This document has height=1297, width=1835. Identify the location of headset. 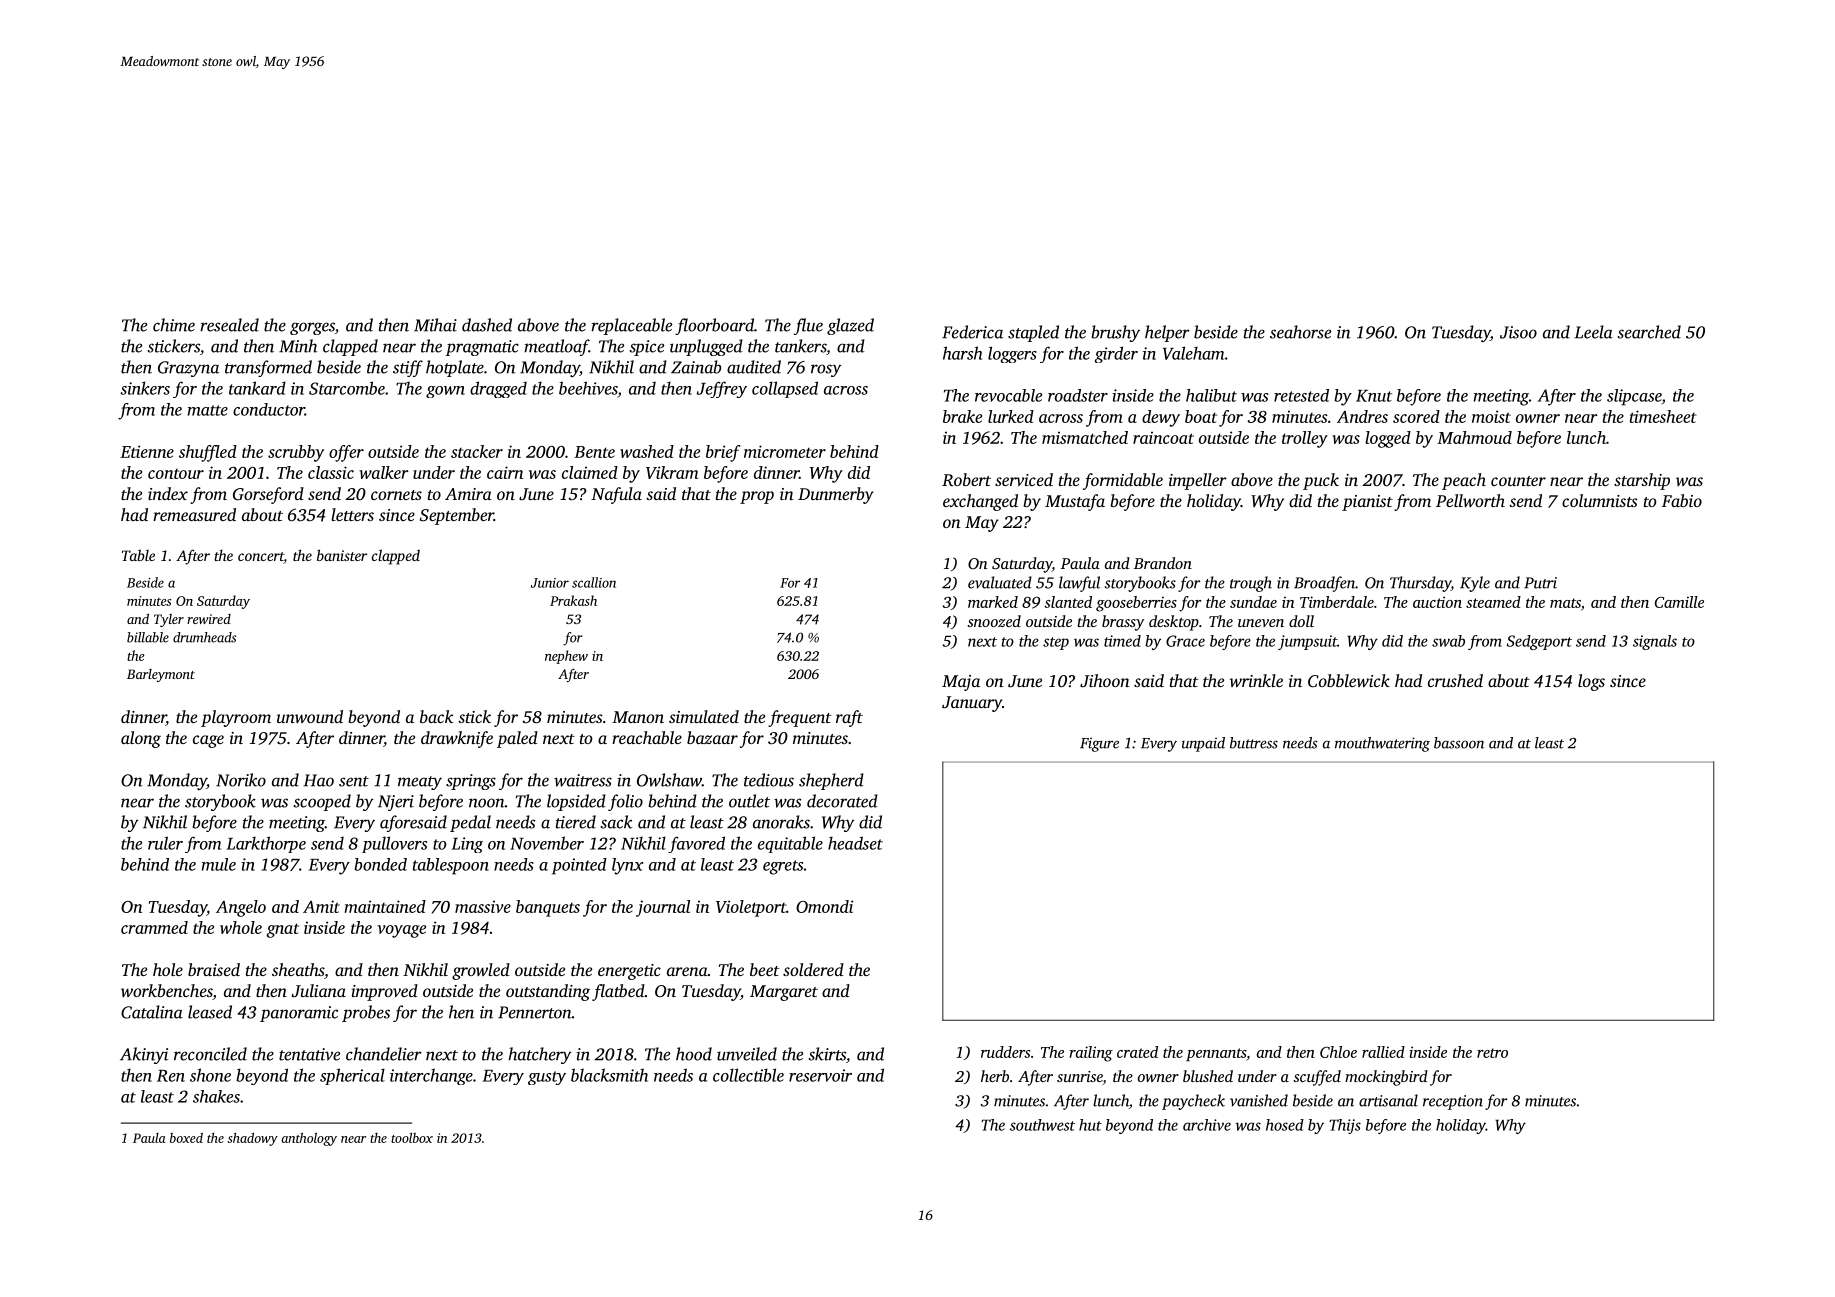
(855, 843).
